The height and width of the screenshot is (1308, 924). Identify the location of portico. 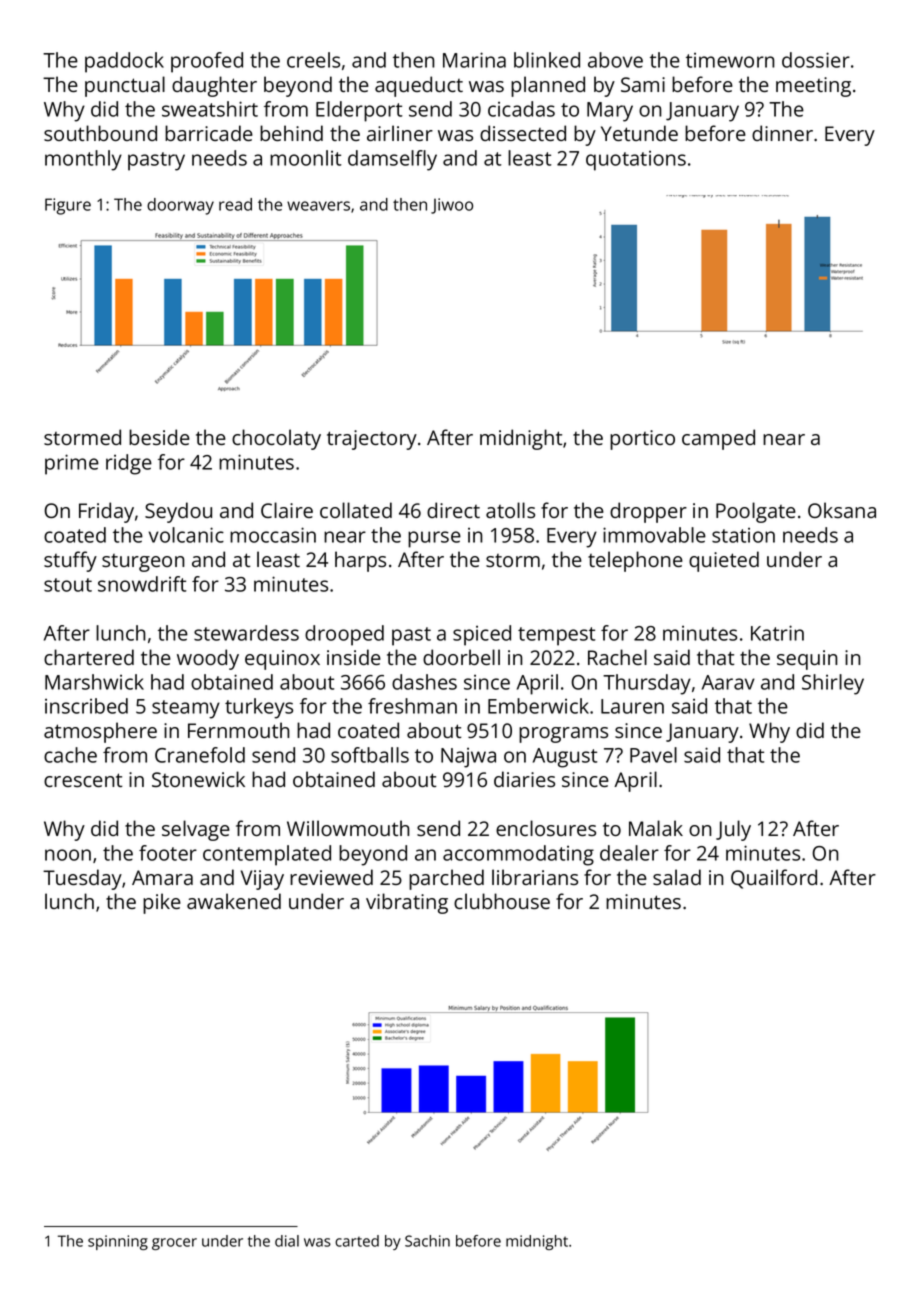
(642, 440).
